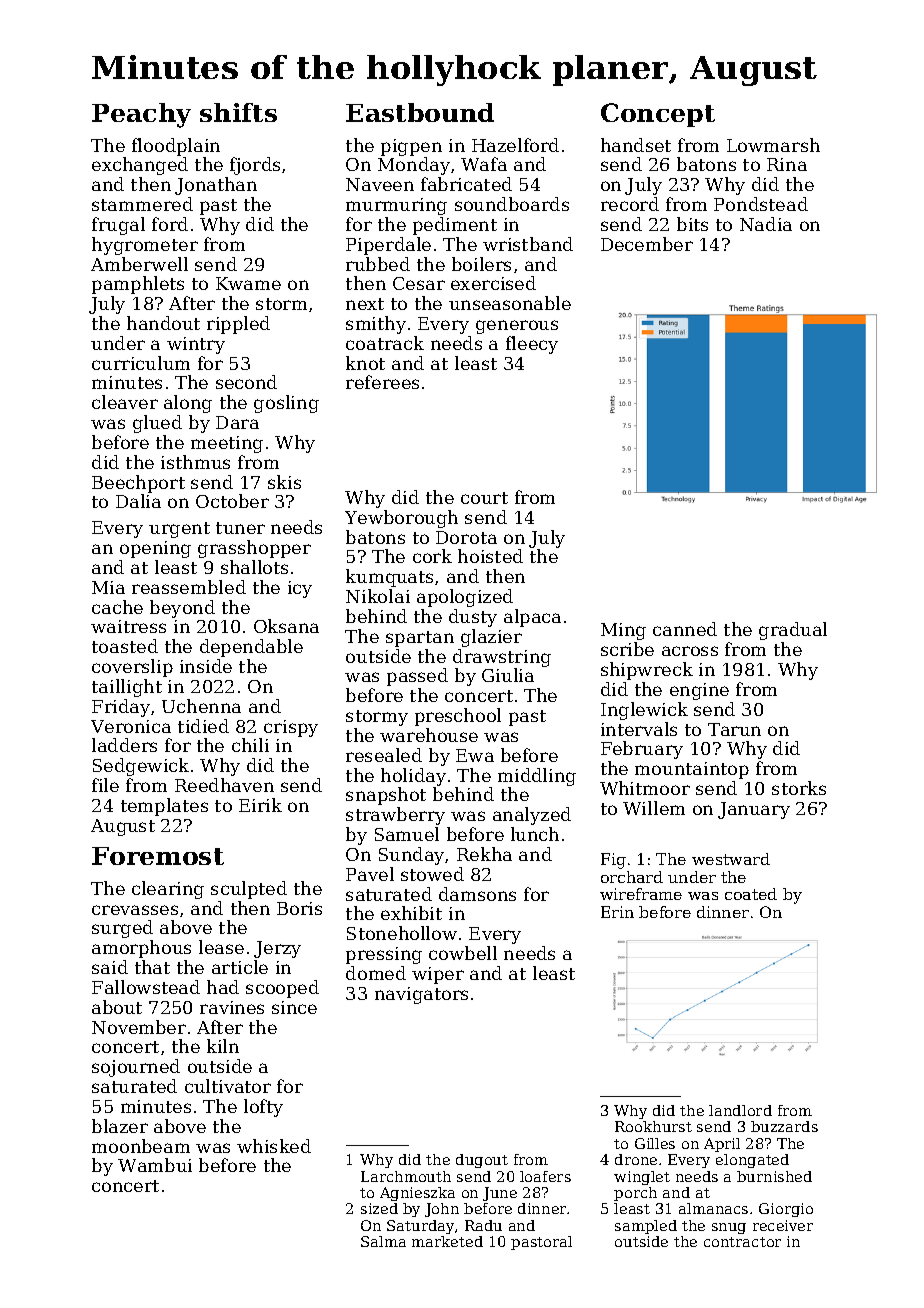  Describe the element at coordinates (484, 164) in the document. I see `Wafa` at that location.
